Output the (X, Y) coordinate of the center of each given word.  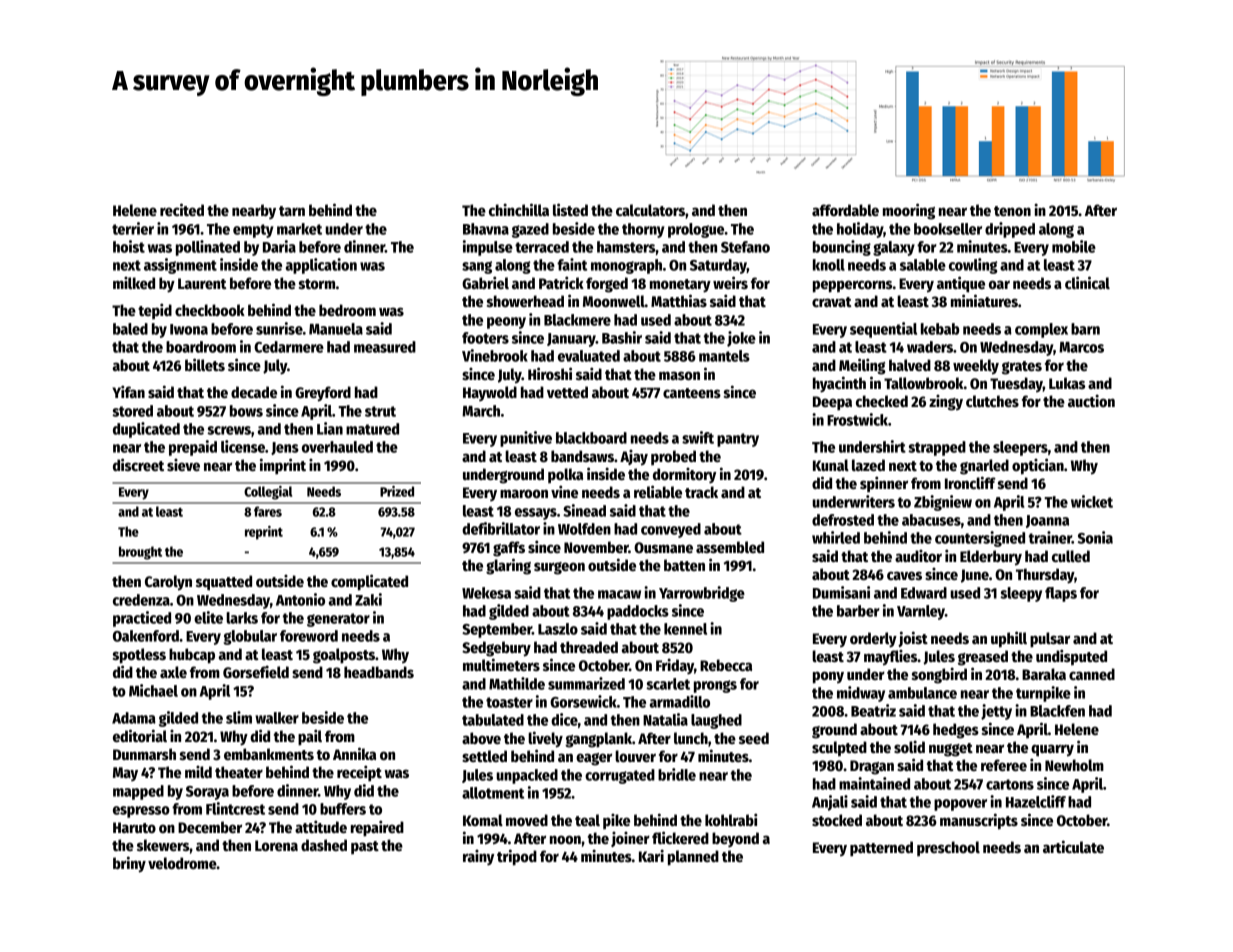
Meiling (862, 366)
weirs (730, 282)
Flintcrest (235, 808)
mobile (1074, 246)
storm (317, 284)
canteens (692, 393)
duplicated (146, 430)
